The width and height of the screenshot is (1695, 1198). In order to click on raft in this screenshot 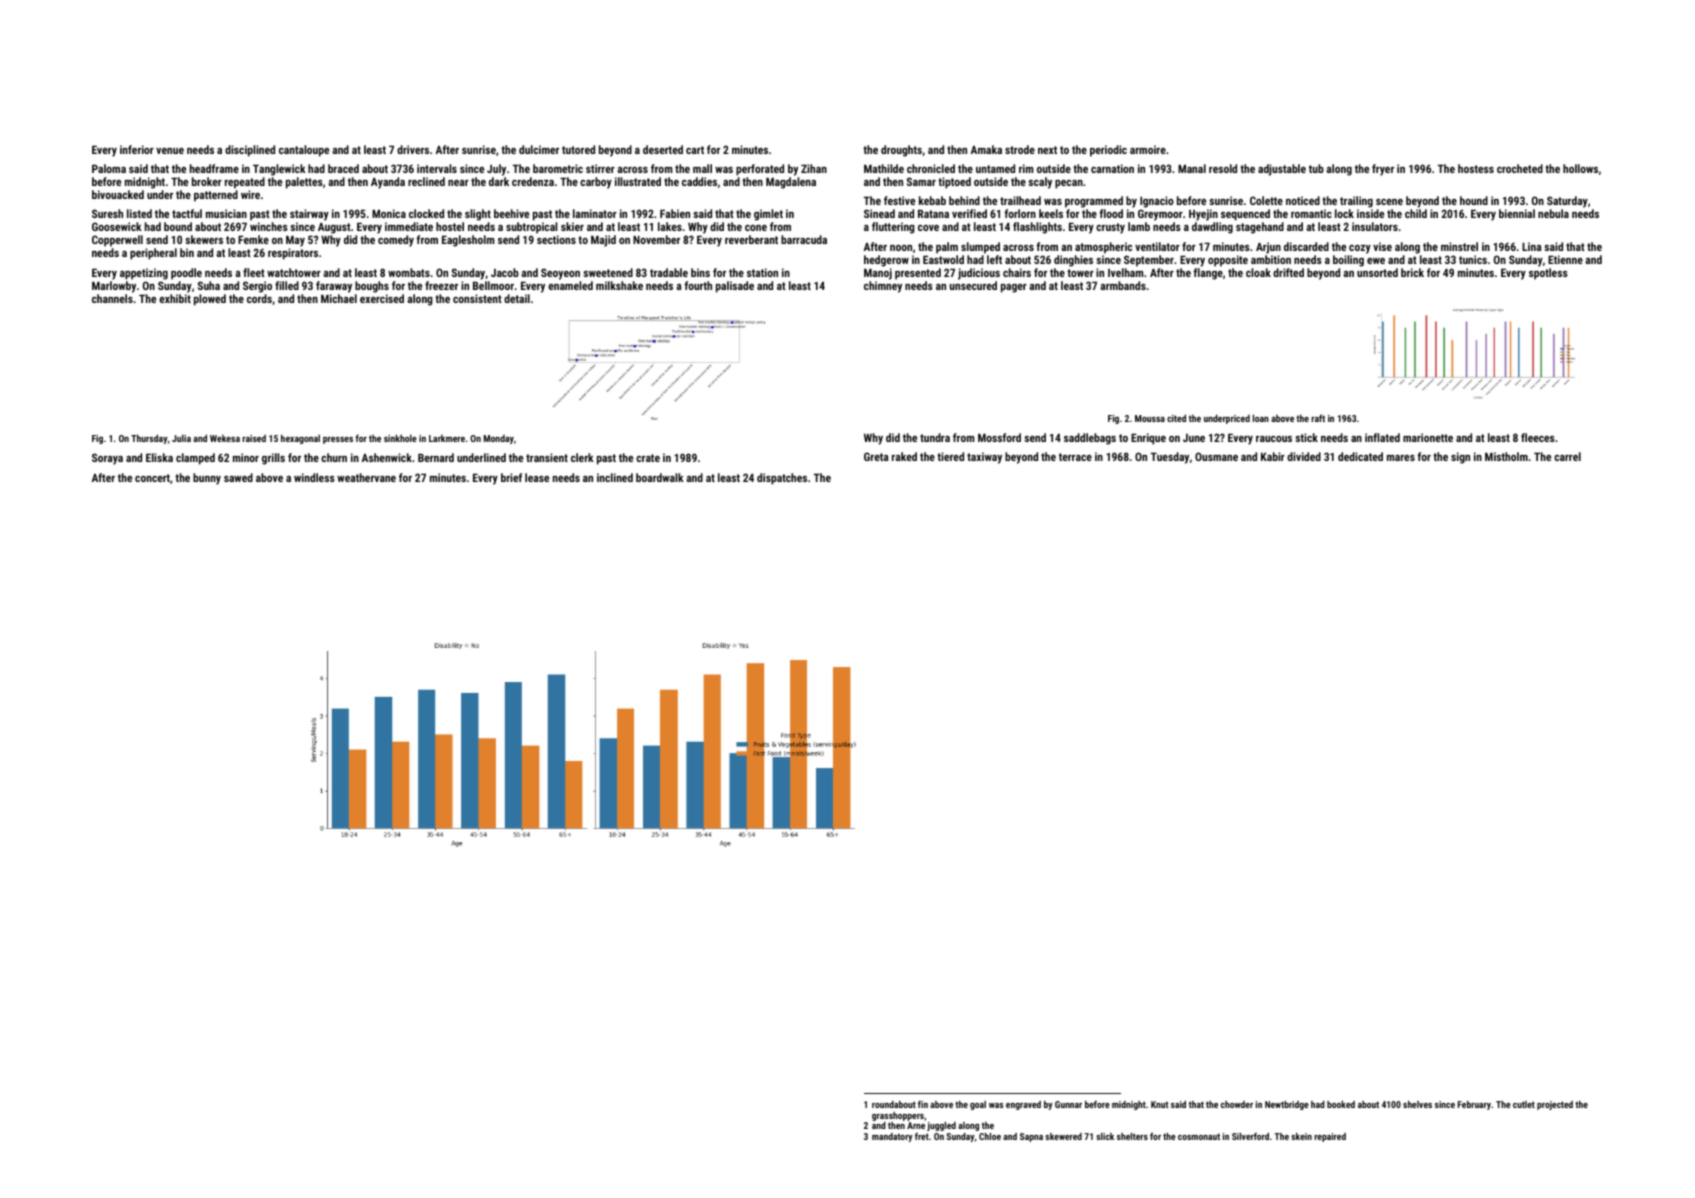, I will do `click(1318, 418)`.
